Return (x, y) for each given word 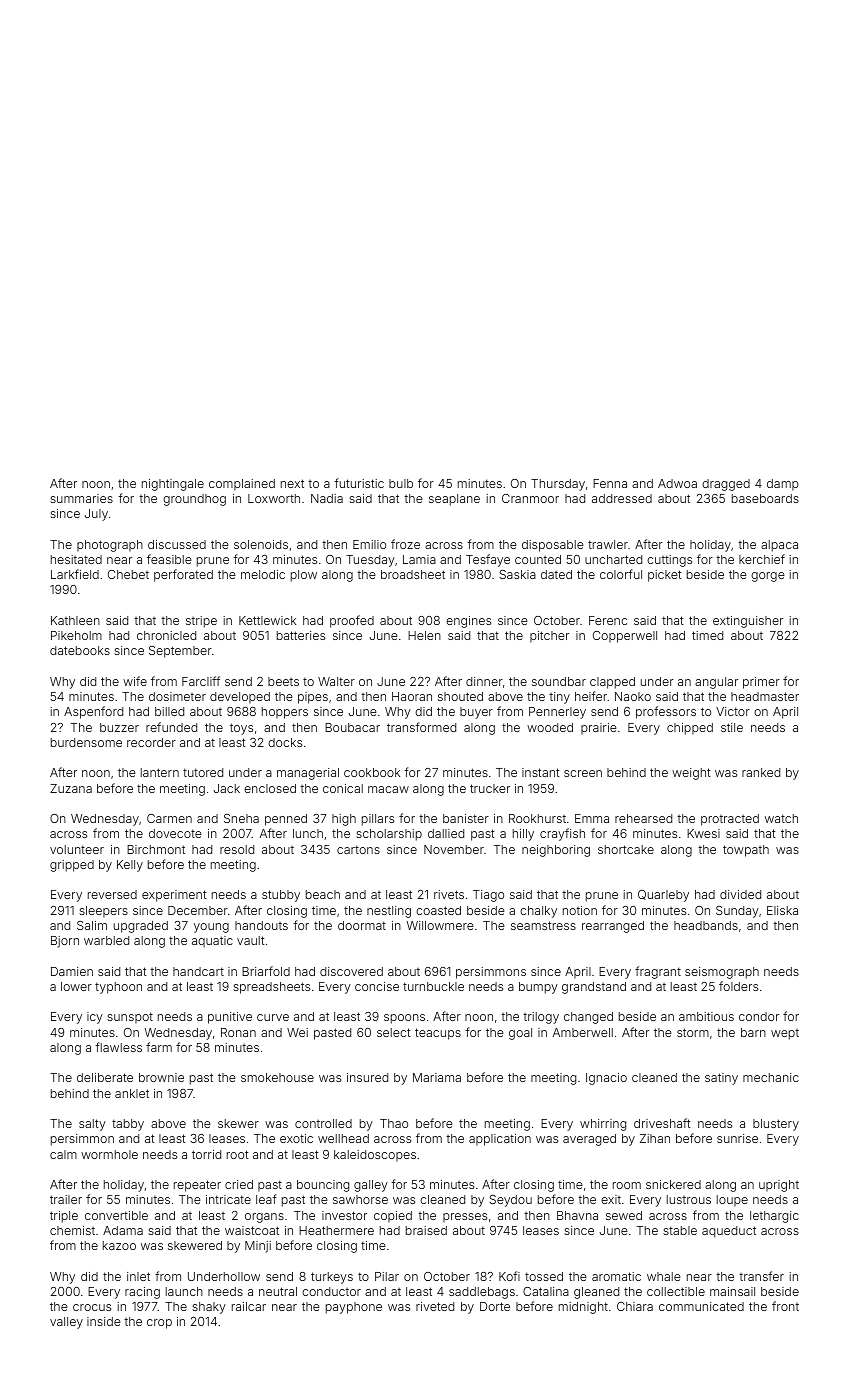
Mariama (437, 1077)
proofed (352, 621)
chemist (72, 1230)
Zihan (655, 1138)
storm (693, 1032)
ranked (761, 772)
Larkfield (75, 574)
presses (465, 1218)
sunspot (130, 1018)
